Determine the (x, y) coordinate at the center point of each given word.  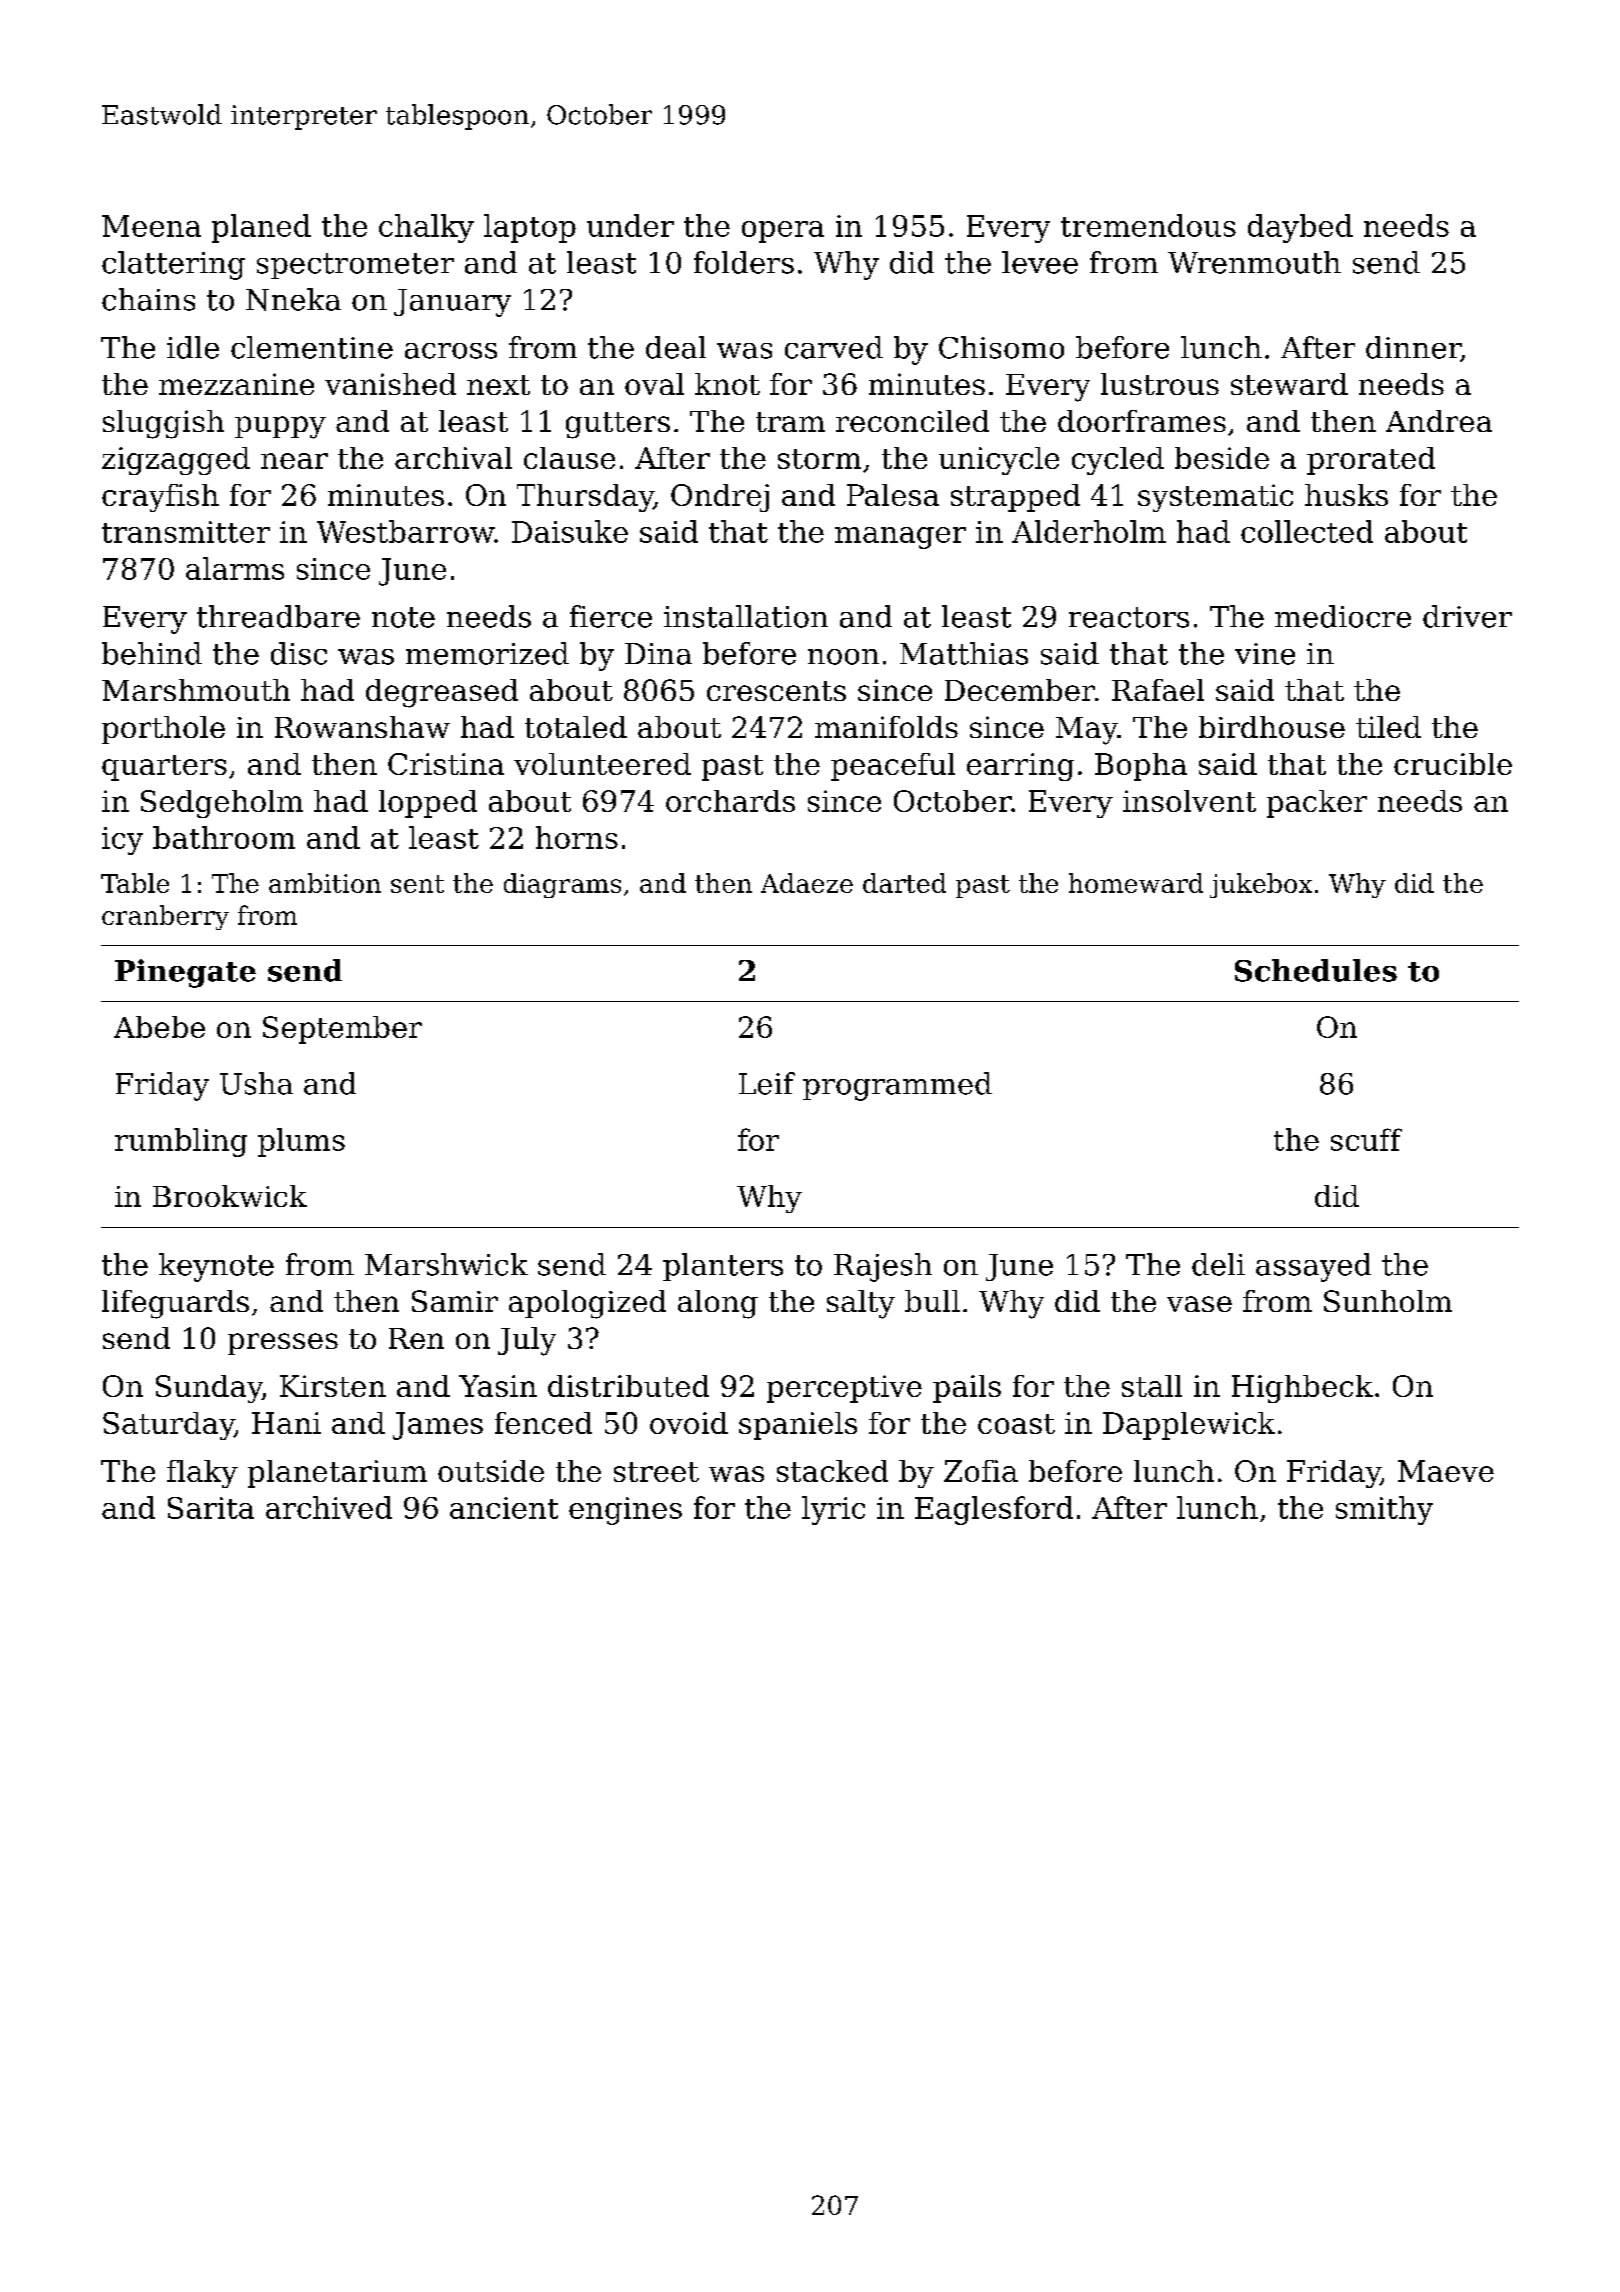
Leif (767, 1083)
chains (148, 299)
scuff (1366, 1139)
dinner (1413, 348)
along (718, 1304)
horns (577, 837)
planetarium (337, 1474)
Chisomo (1001, 347)
